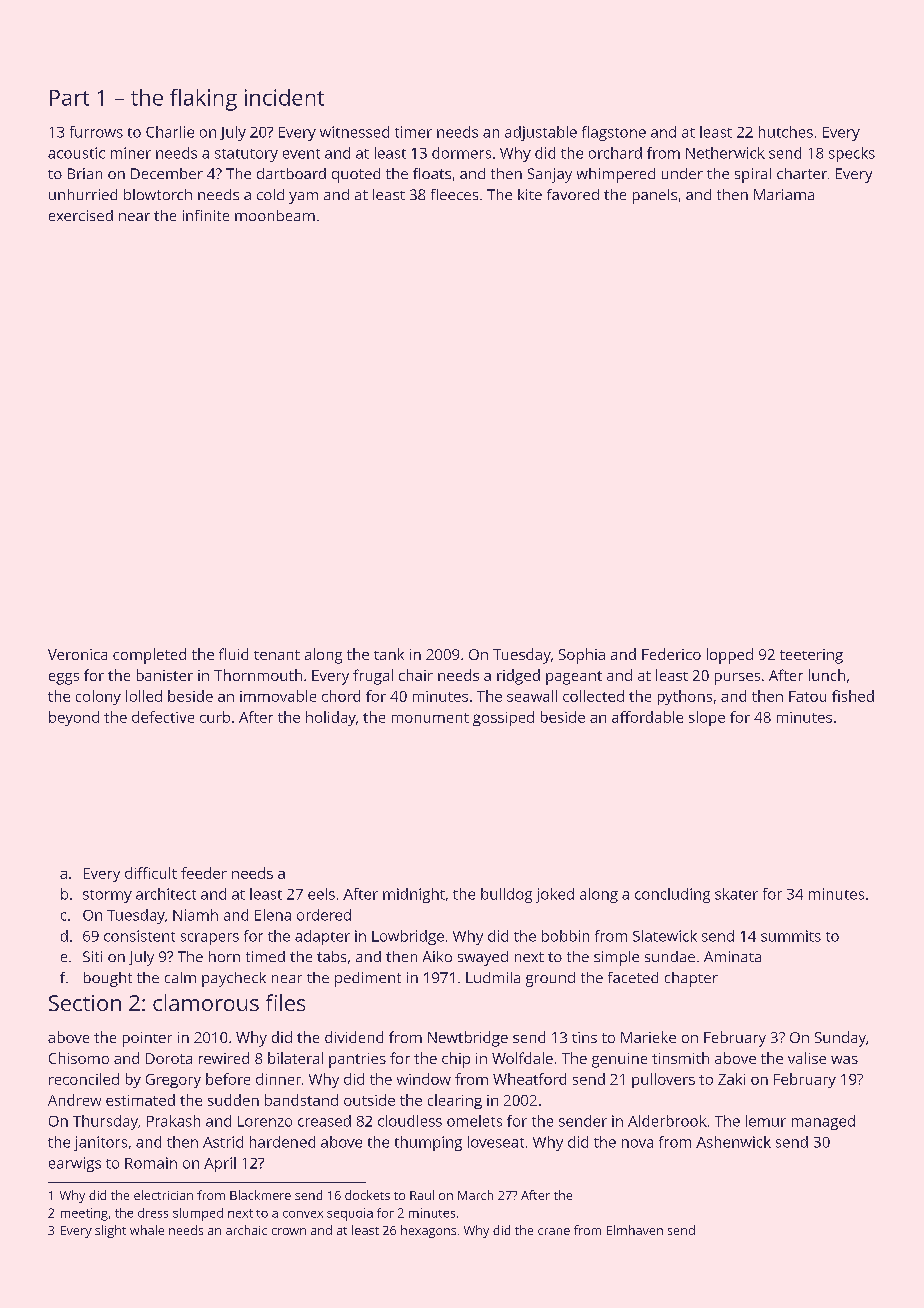 This page has width=924, height=1308. I want to click on Mariama, so click(784, 194).
